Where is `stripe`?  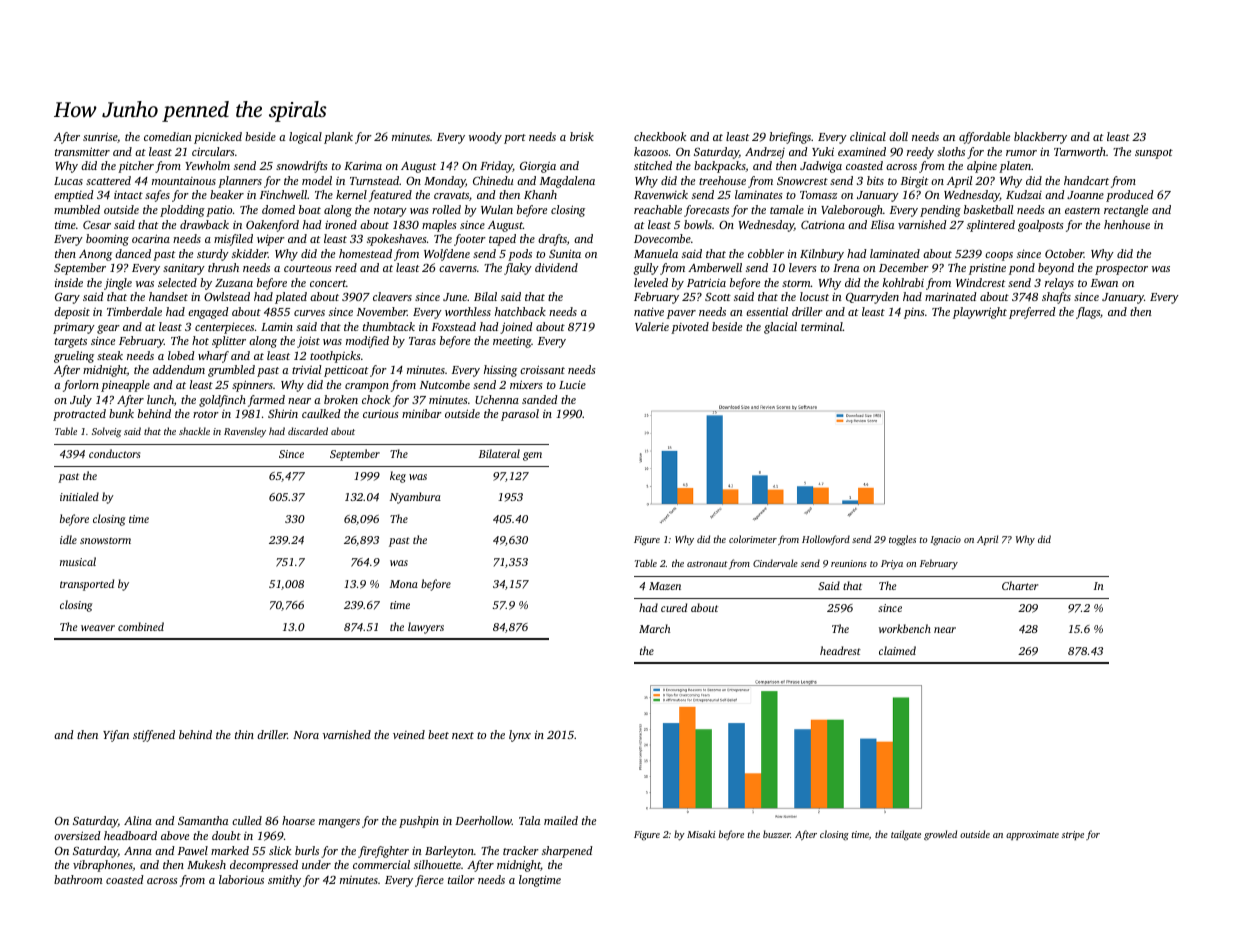
stripe is located at coordinates (1073, 835).
